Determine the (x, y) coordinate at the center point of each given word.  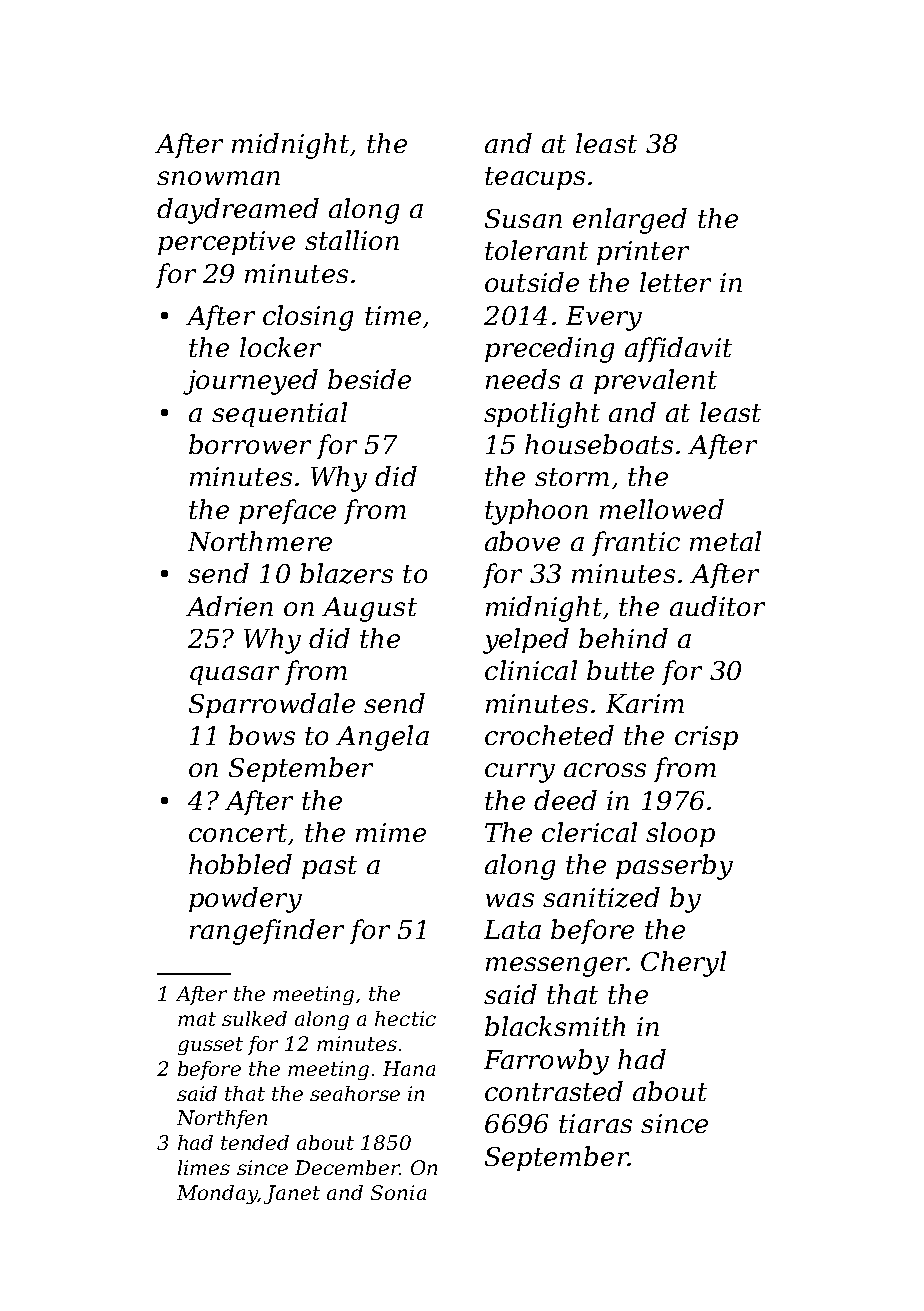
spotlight (542, 415)
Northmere (260, 541)
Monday (217, 1194)
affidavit (678, 349)
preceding (549, 350)
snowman (218, 178)
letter (675, 282)
